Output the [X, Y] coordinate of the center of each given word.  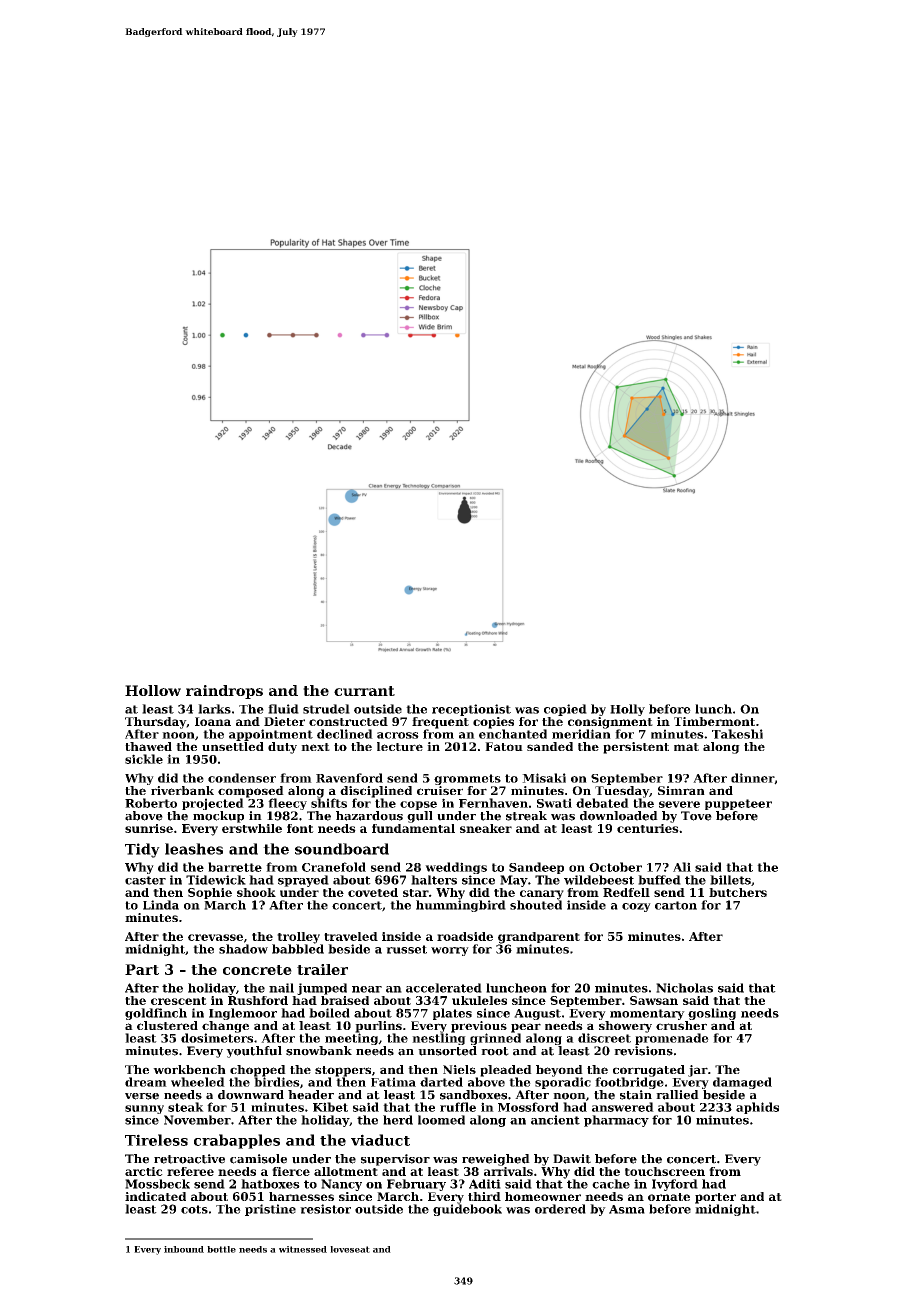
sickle [144, 759]
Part [142, 969]
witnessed [303, 1249]
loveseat [350, 1249]
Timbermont [714, 721]
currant [364, 691]
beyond [559, 1071]
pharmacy [616, 1121]
